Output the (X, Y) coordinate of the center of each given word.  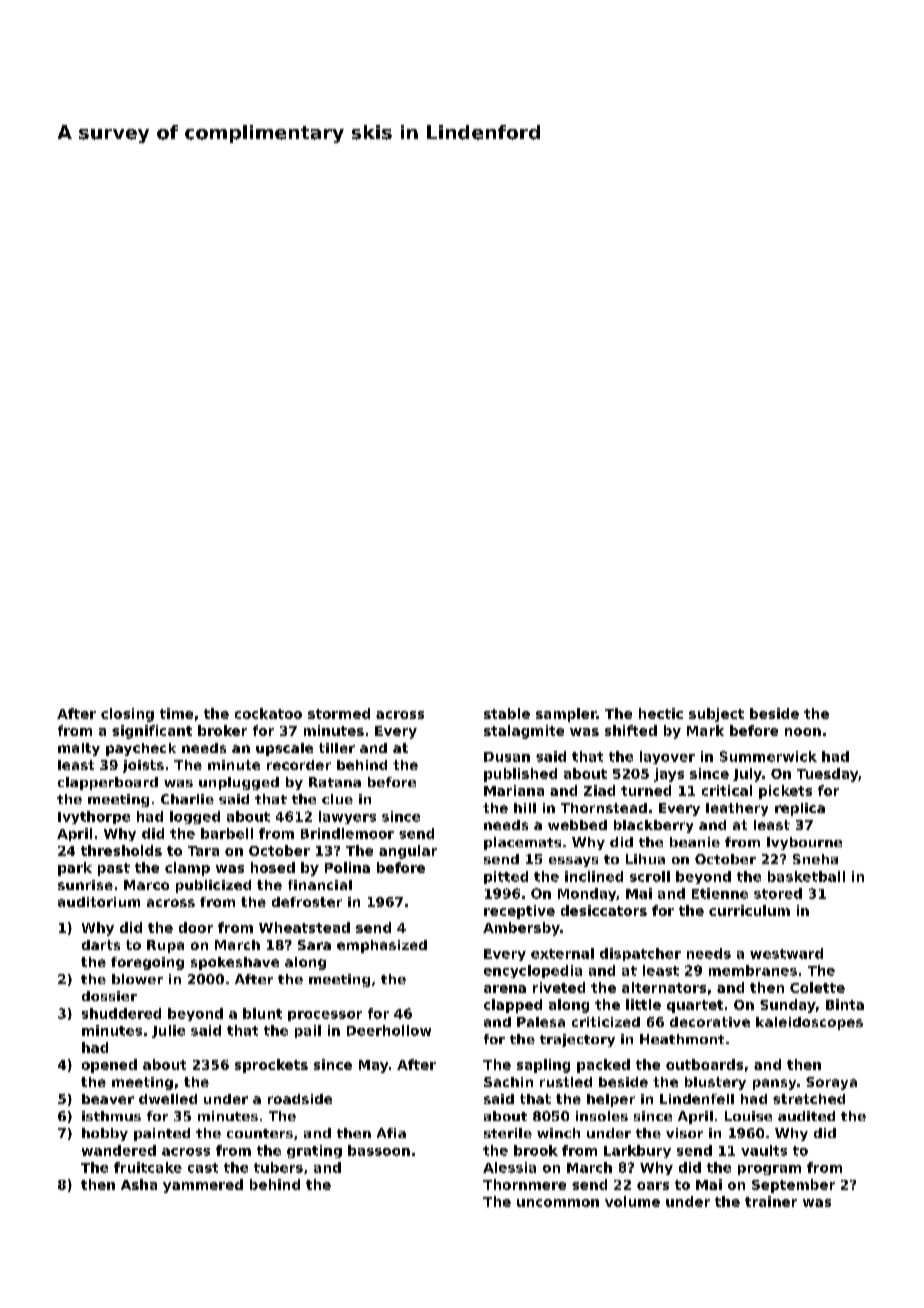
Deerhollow (389, 1030)
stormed (339, 713)
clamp (187, 869)
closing (127, 715)
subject (716, 715)
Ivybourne (804, 843)
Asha (139, 1184)
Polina (347, 867)
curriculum (749, 910)
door (196, 927)
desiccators (604, 910)
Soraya (831, 1083)
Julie (168, 1031)
